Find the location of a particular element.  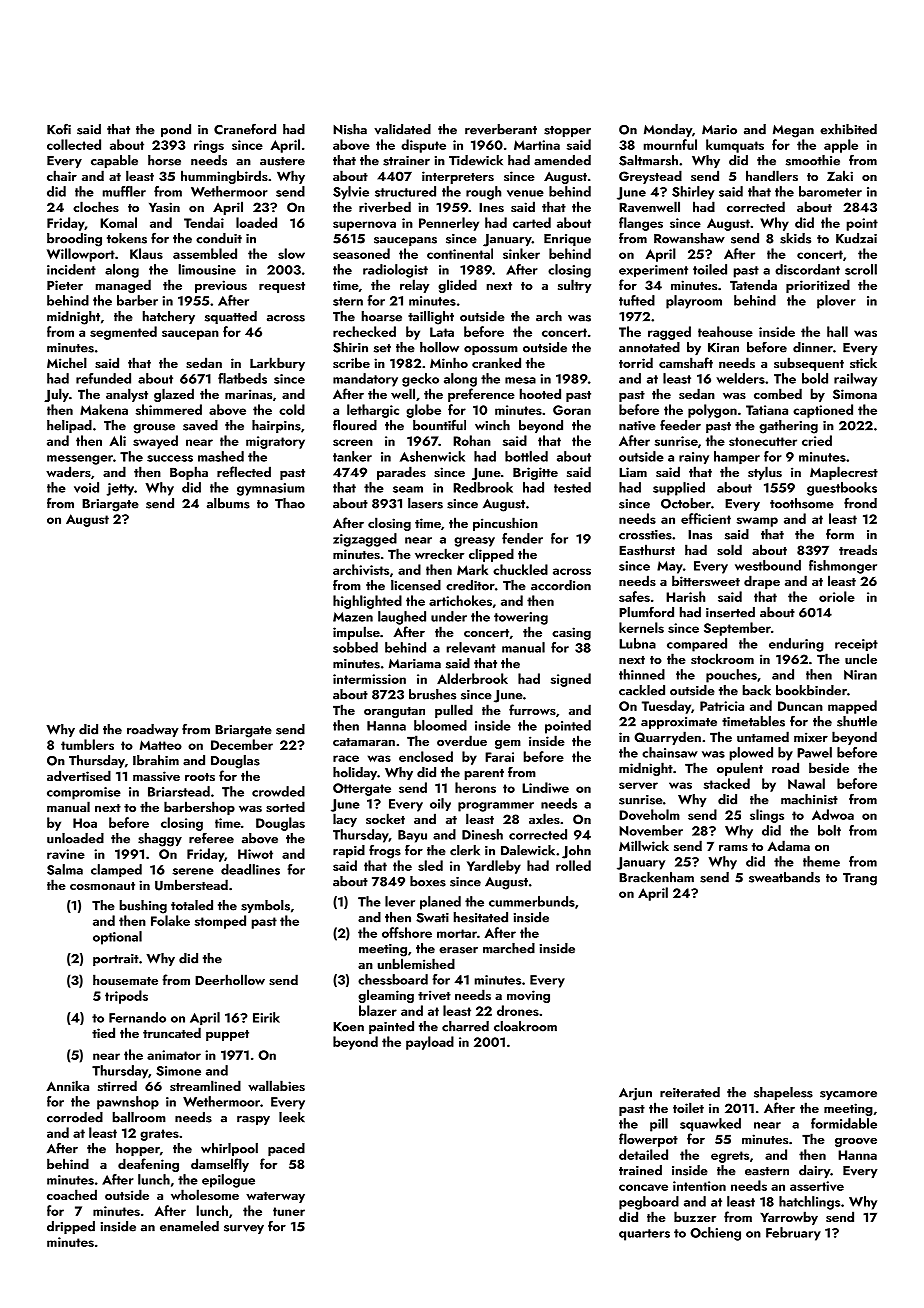

capable is located at coordinates (114, 161).
